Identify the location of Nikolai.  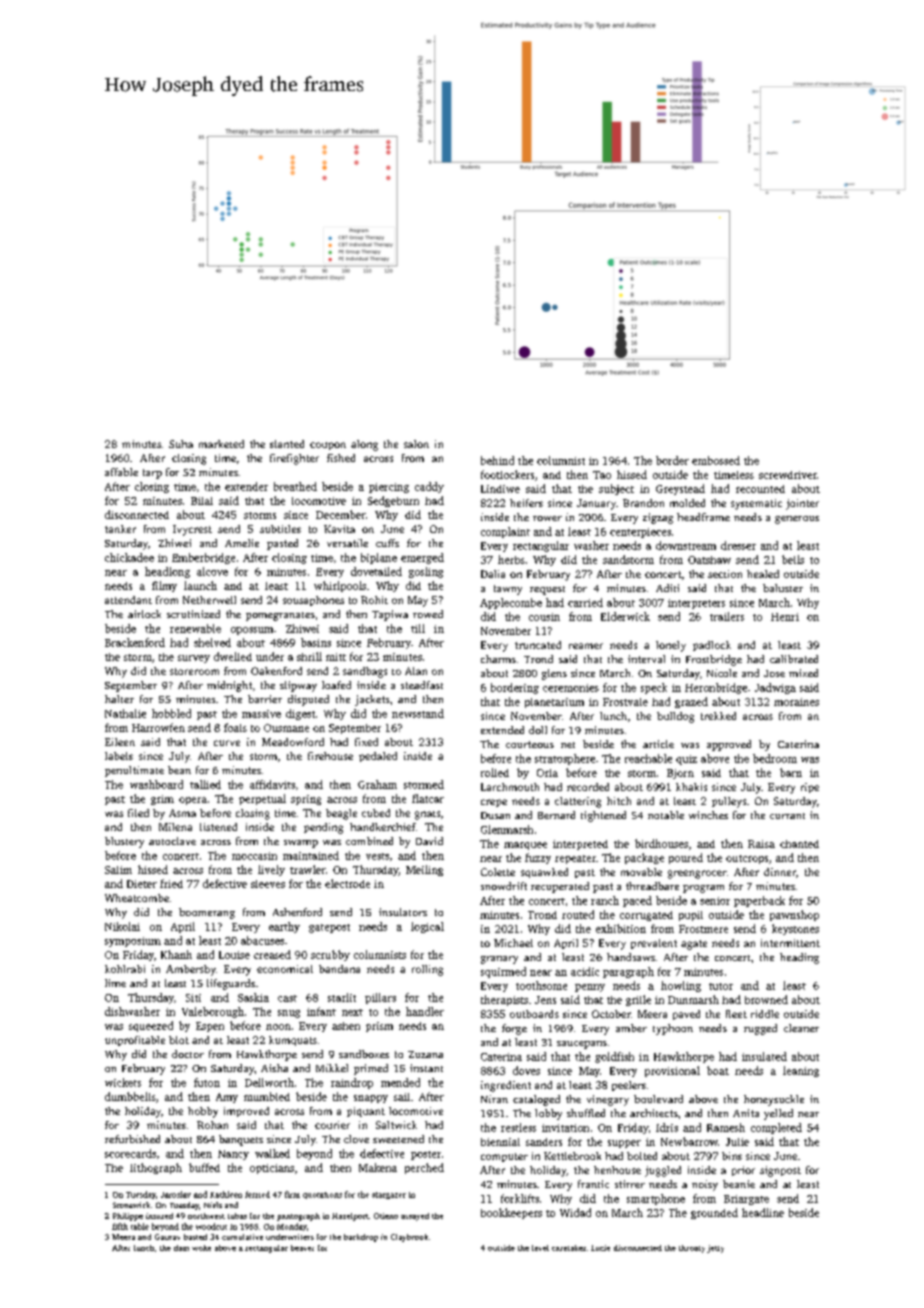
(122, 926).
